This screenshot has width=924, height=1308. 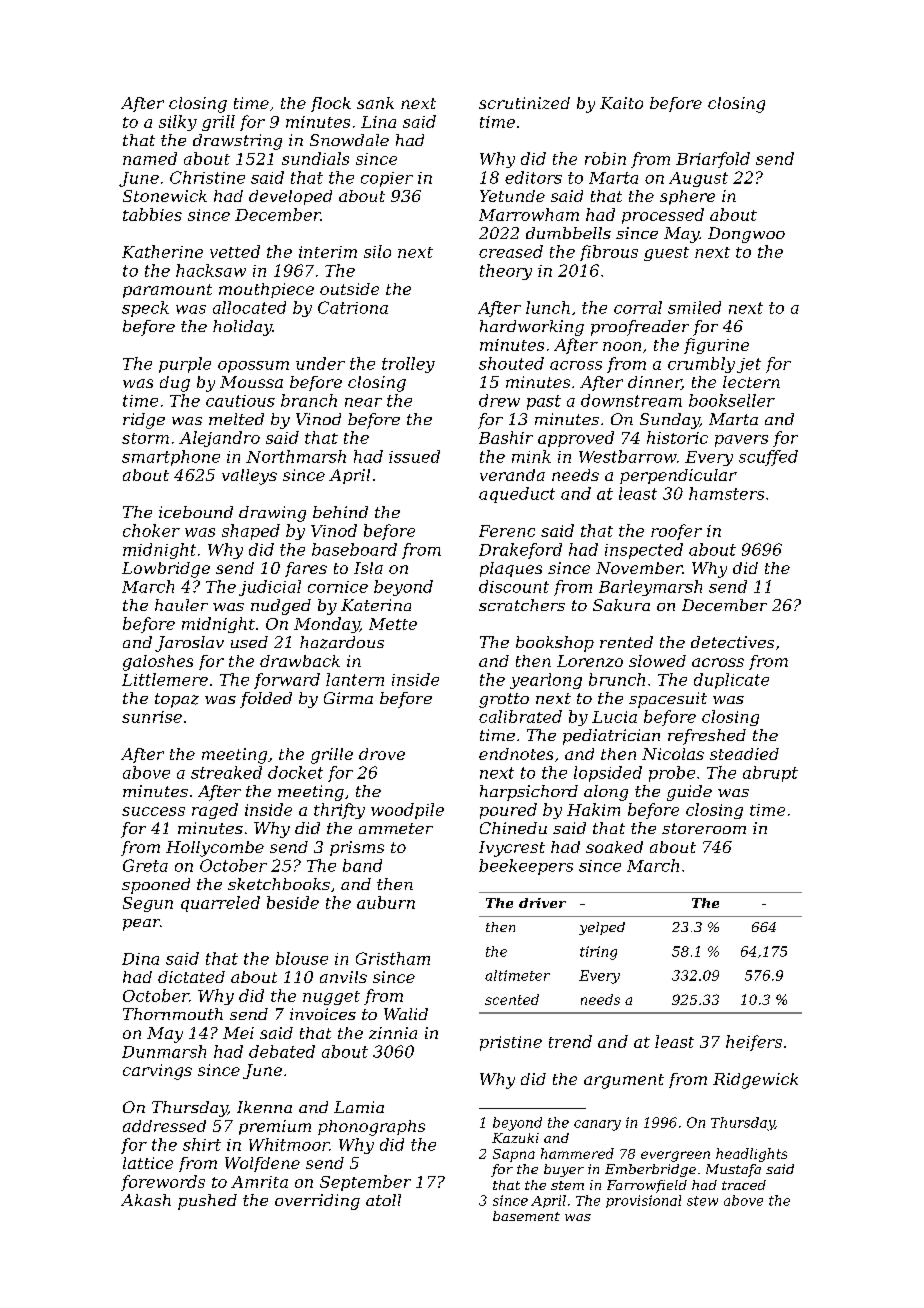 What do you see at coordinates (162, 251) in the screenshot?
I see `Katherine` at bounding box center [162, 251].
